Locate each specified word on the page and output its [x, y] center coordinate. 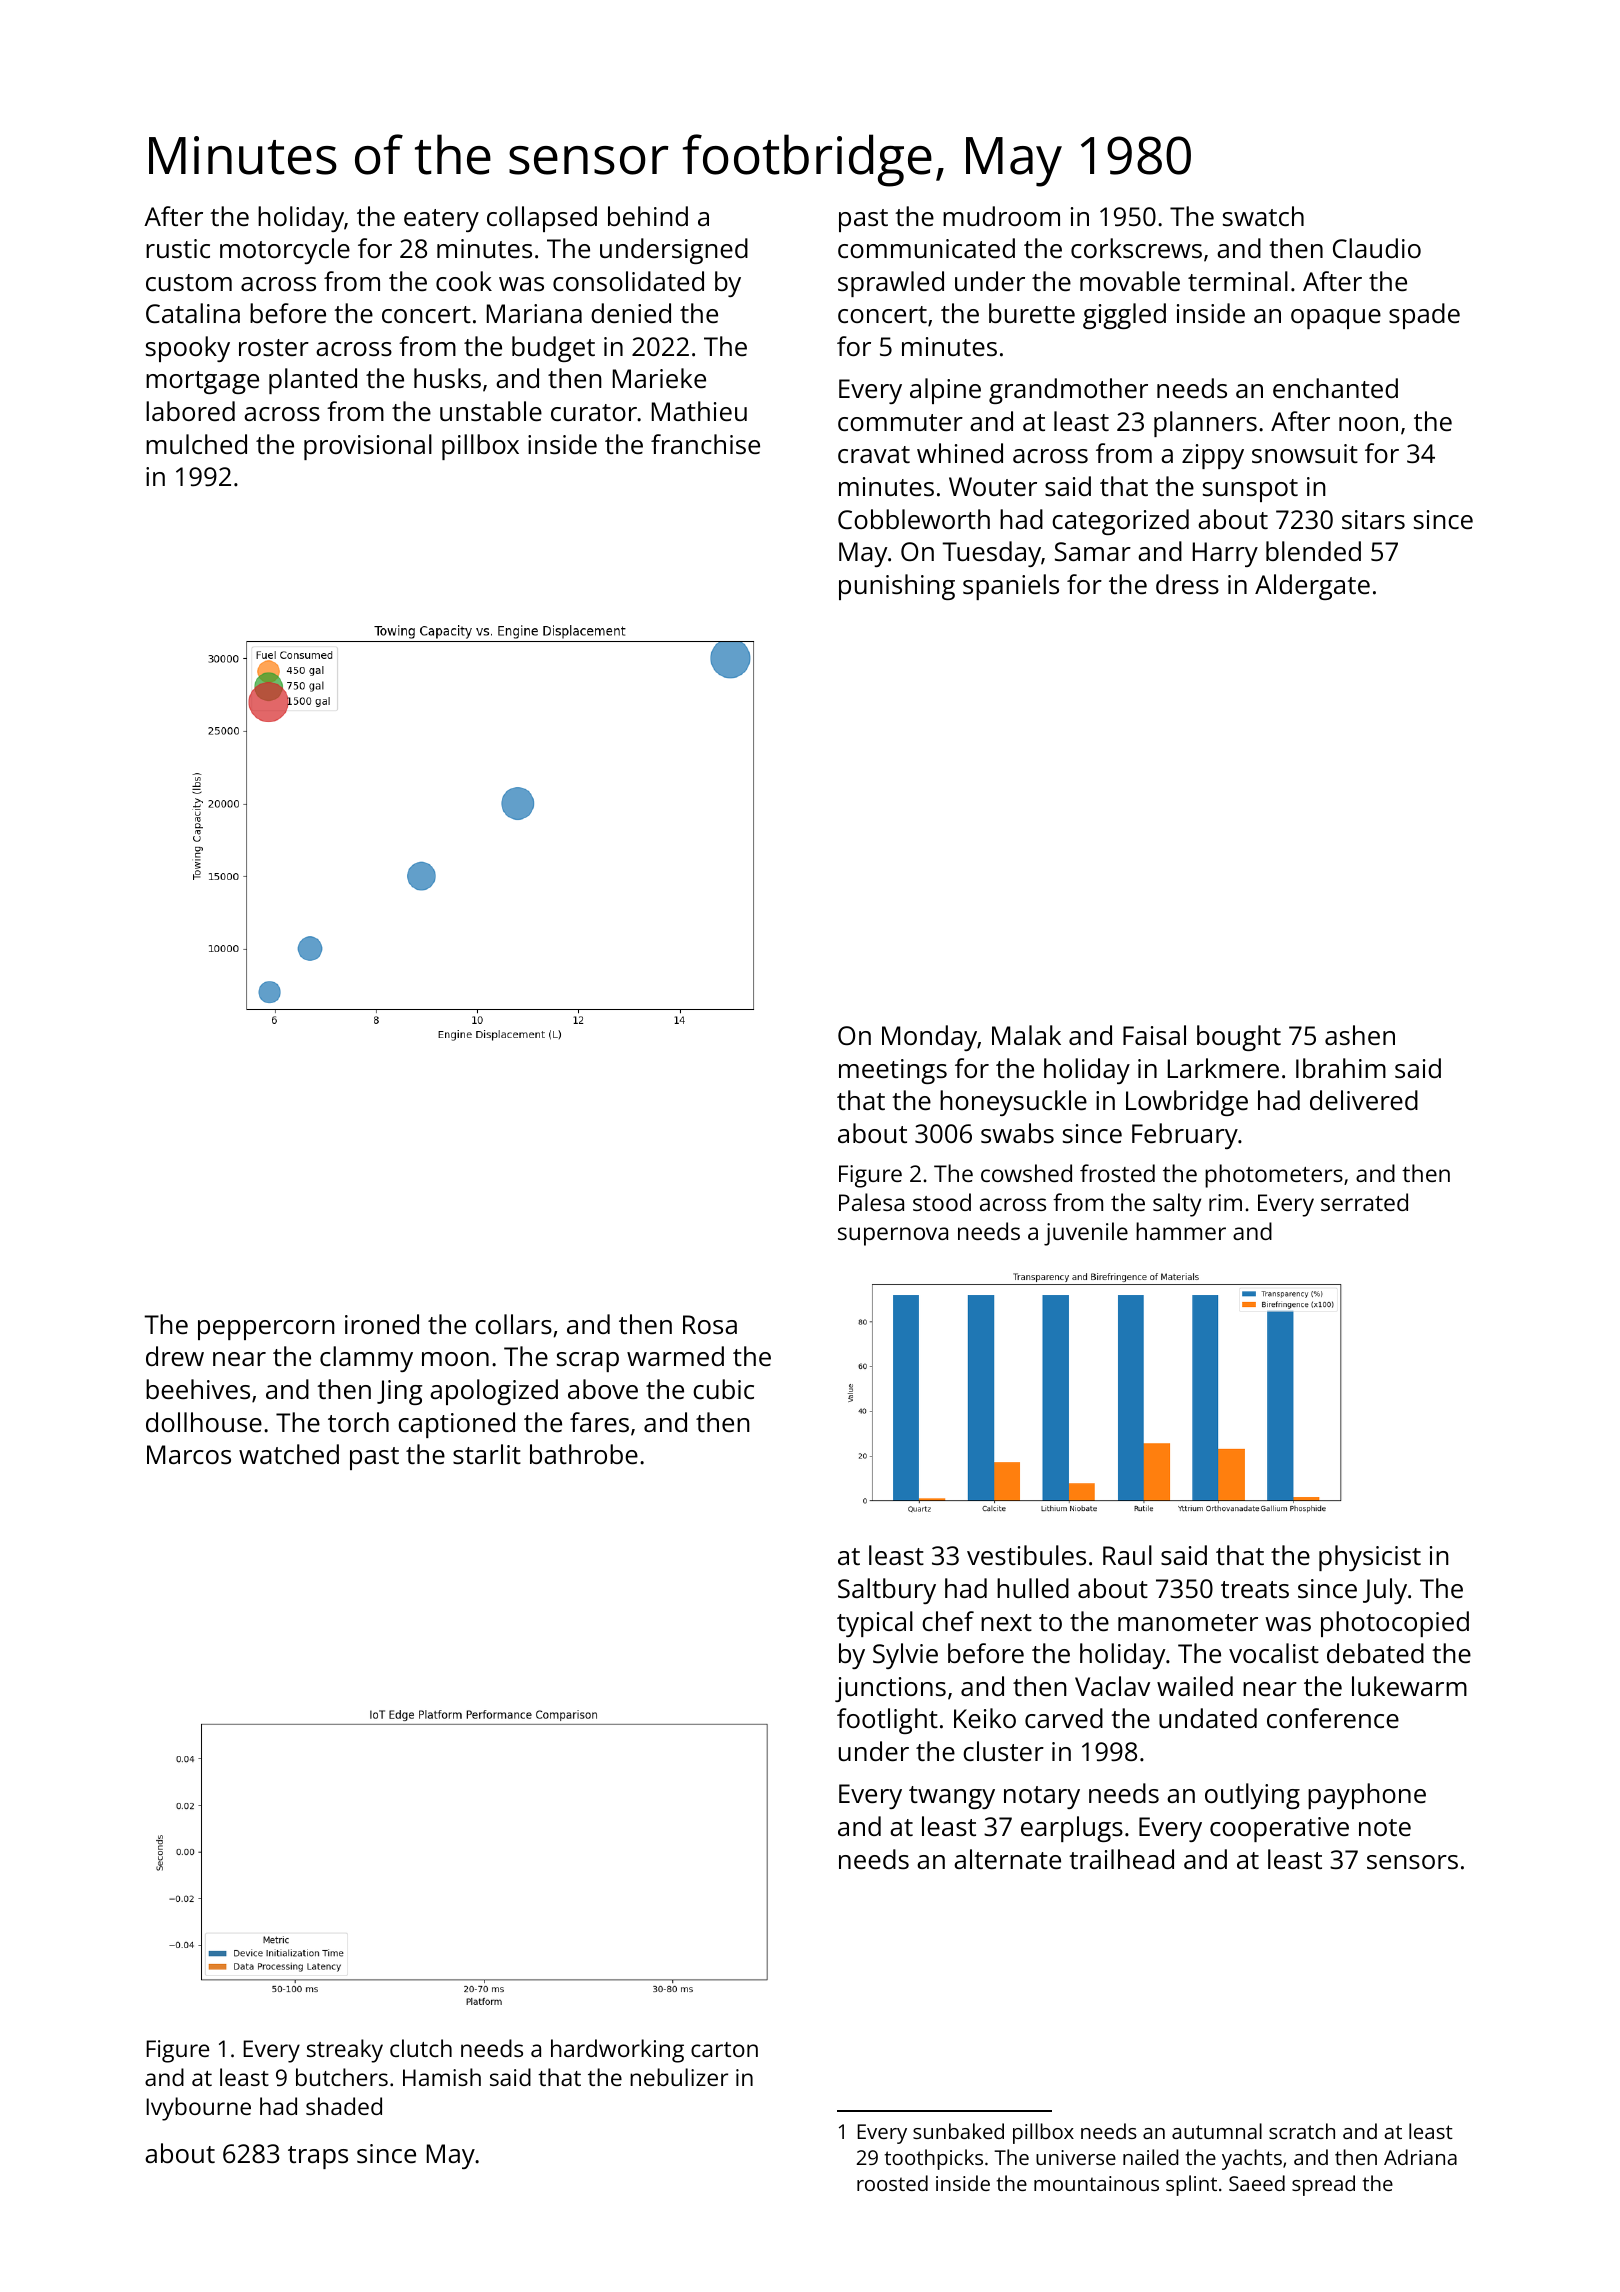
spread [1323, 2185]
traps [318, 2157]
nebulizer [679, 2077]
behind [648, 216]
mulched [196, 444]
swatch [1263, 216]
